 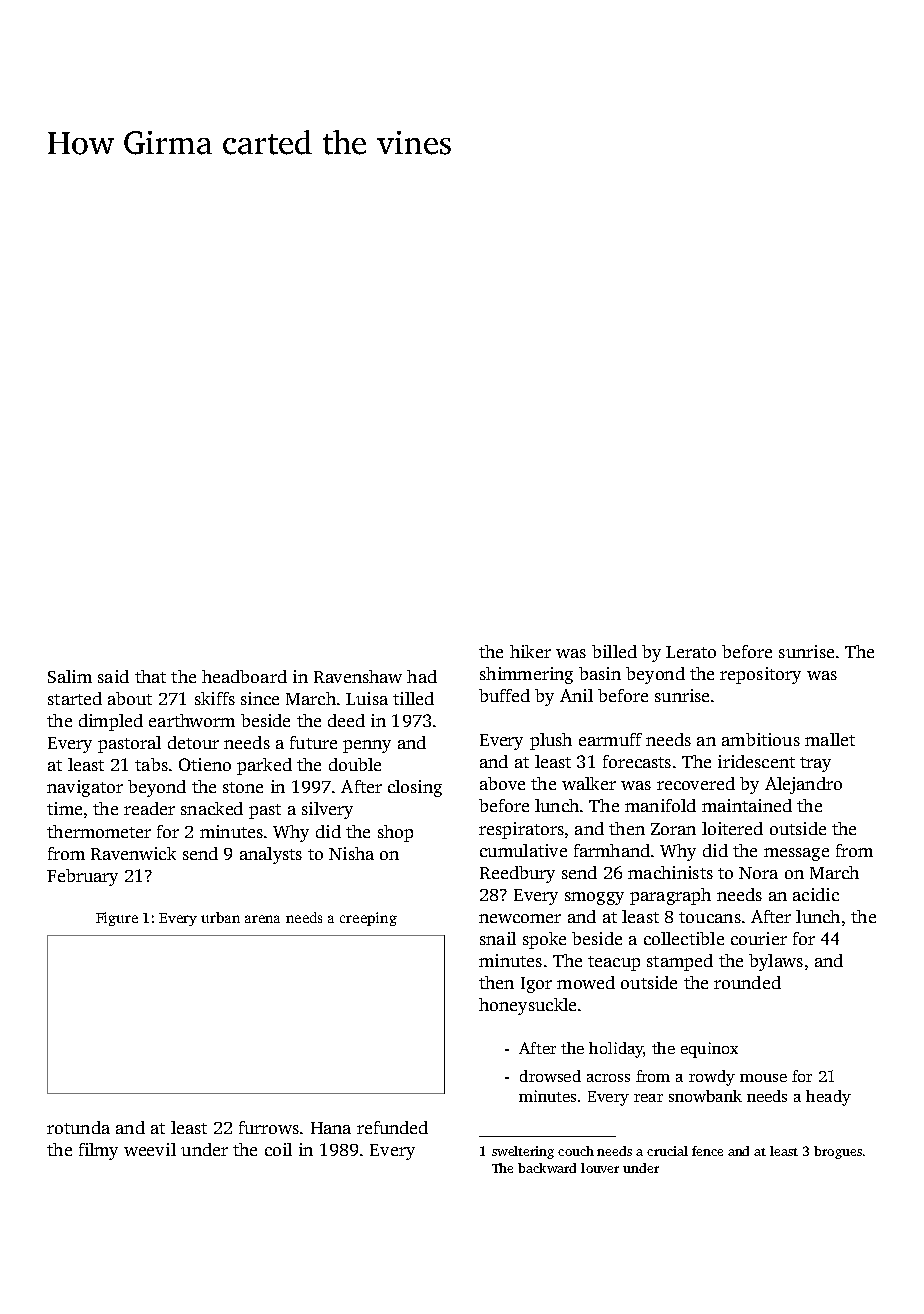 I want to click on repository, so click(x=760, y=675).
